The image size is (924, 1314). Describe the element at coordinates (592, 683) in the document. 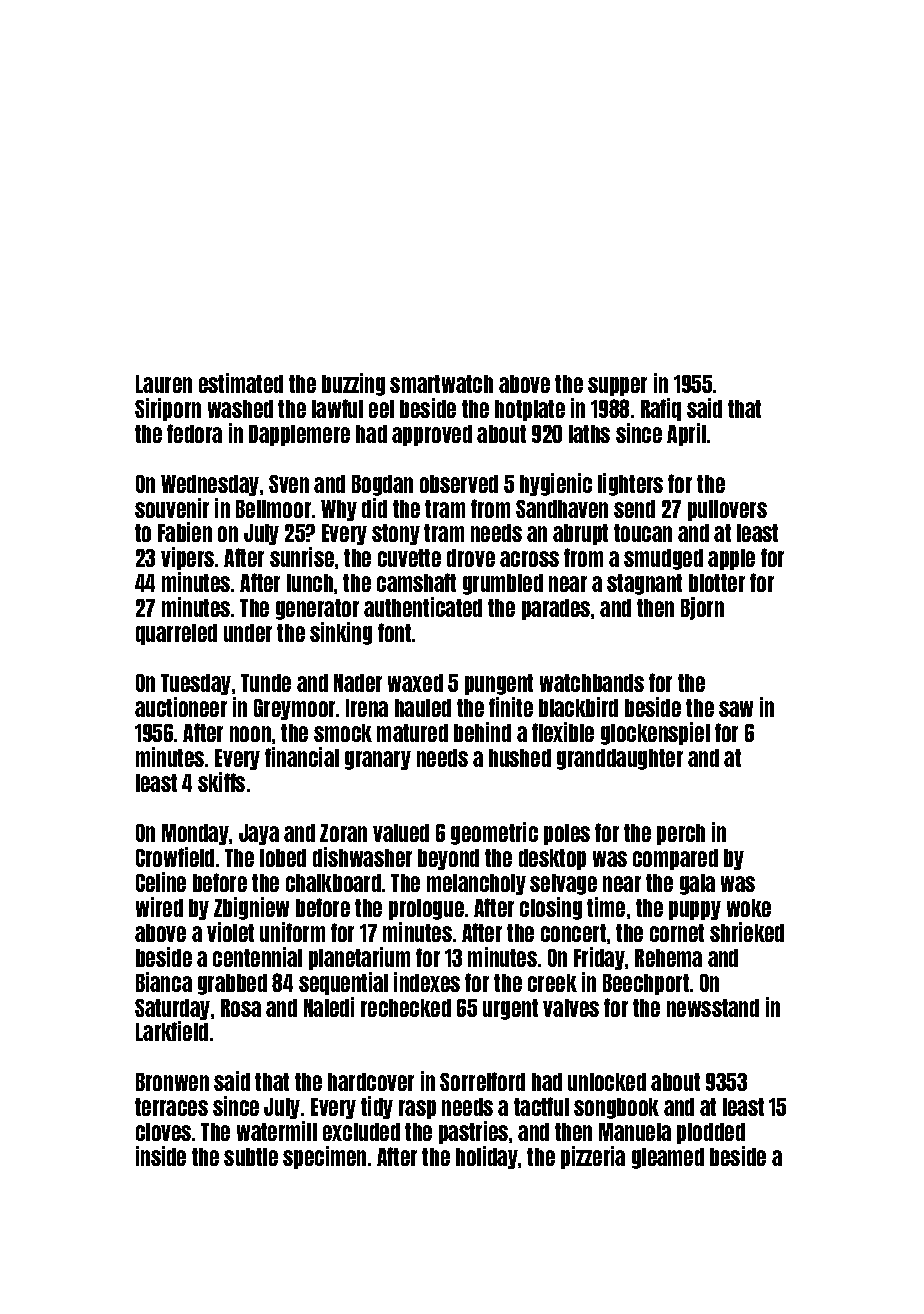

I see `watchbands` at that location.
